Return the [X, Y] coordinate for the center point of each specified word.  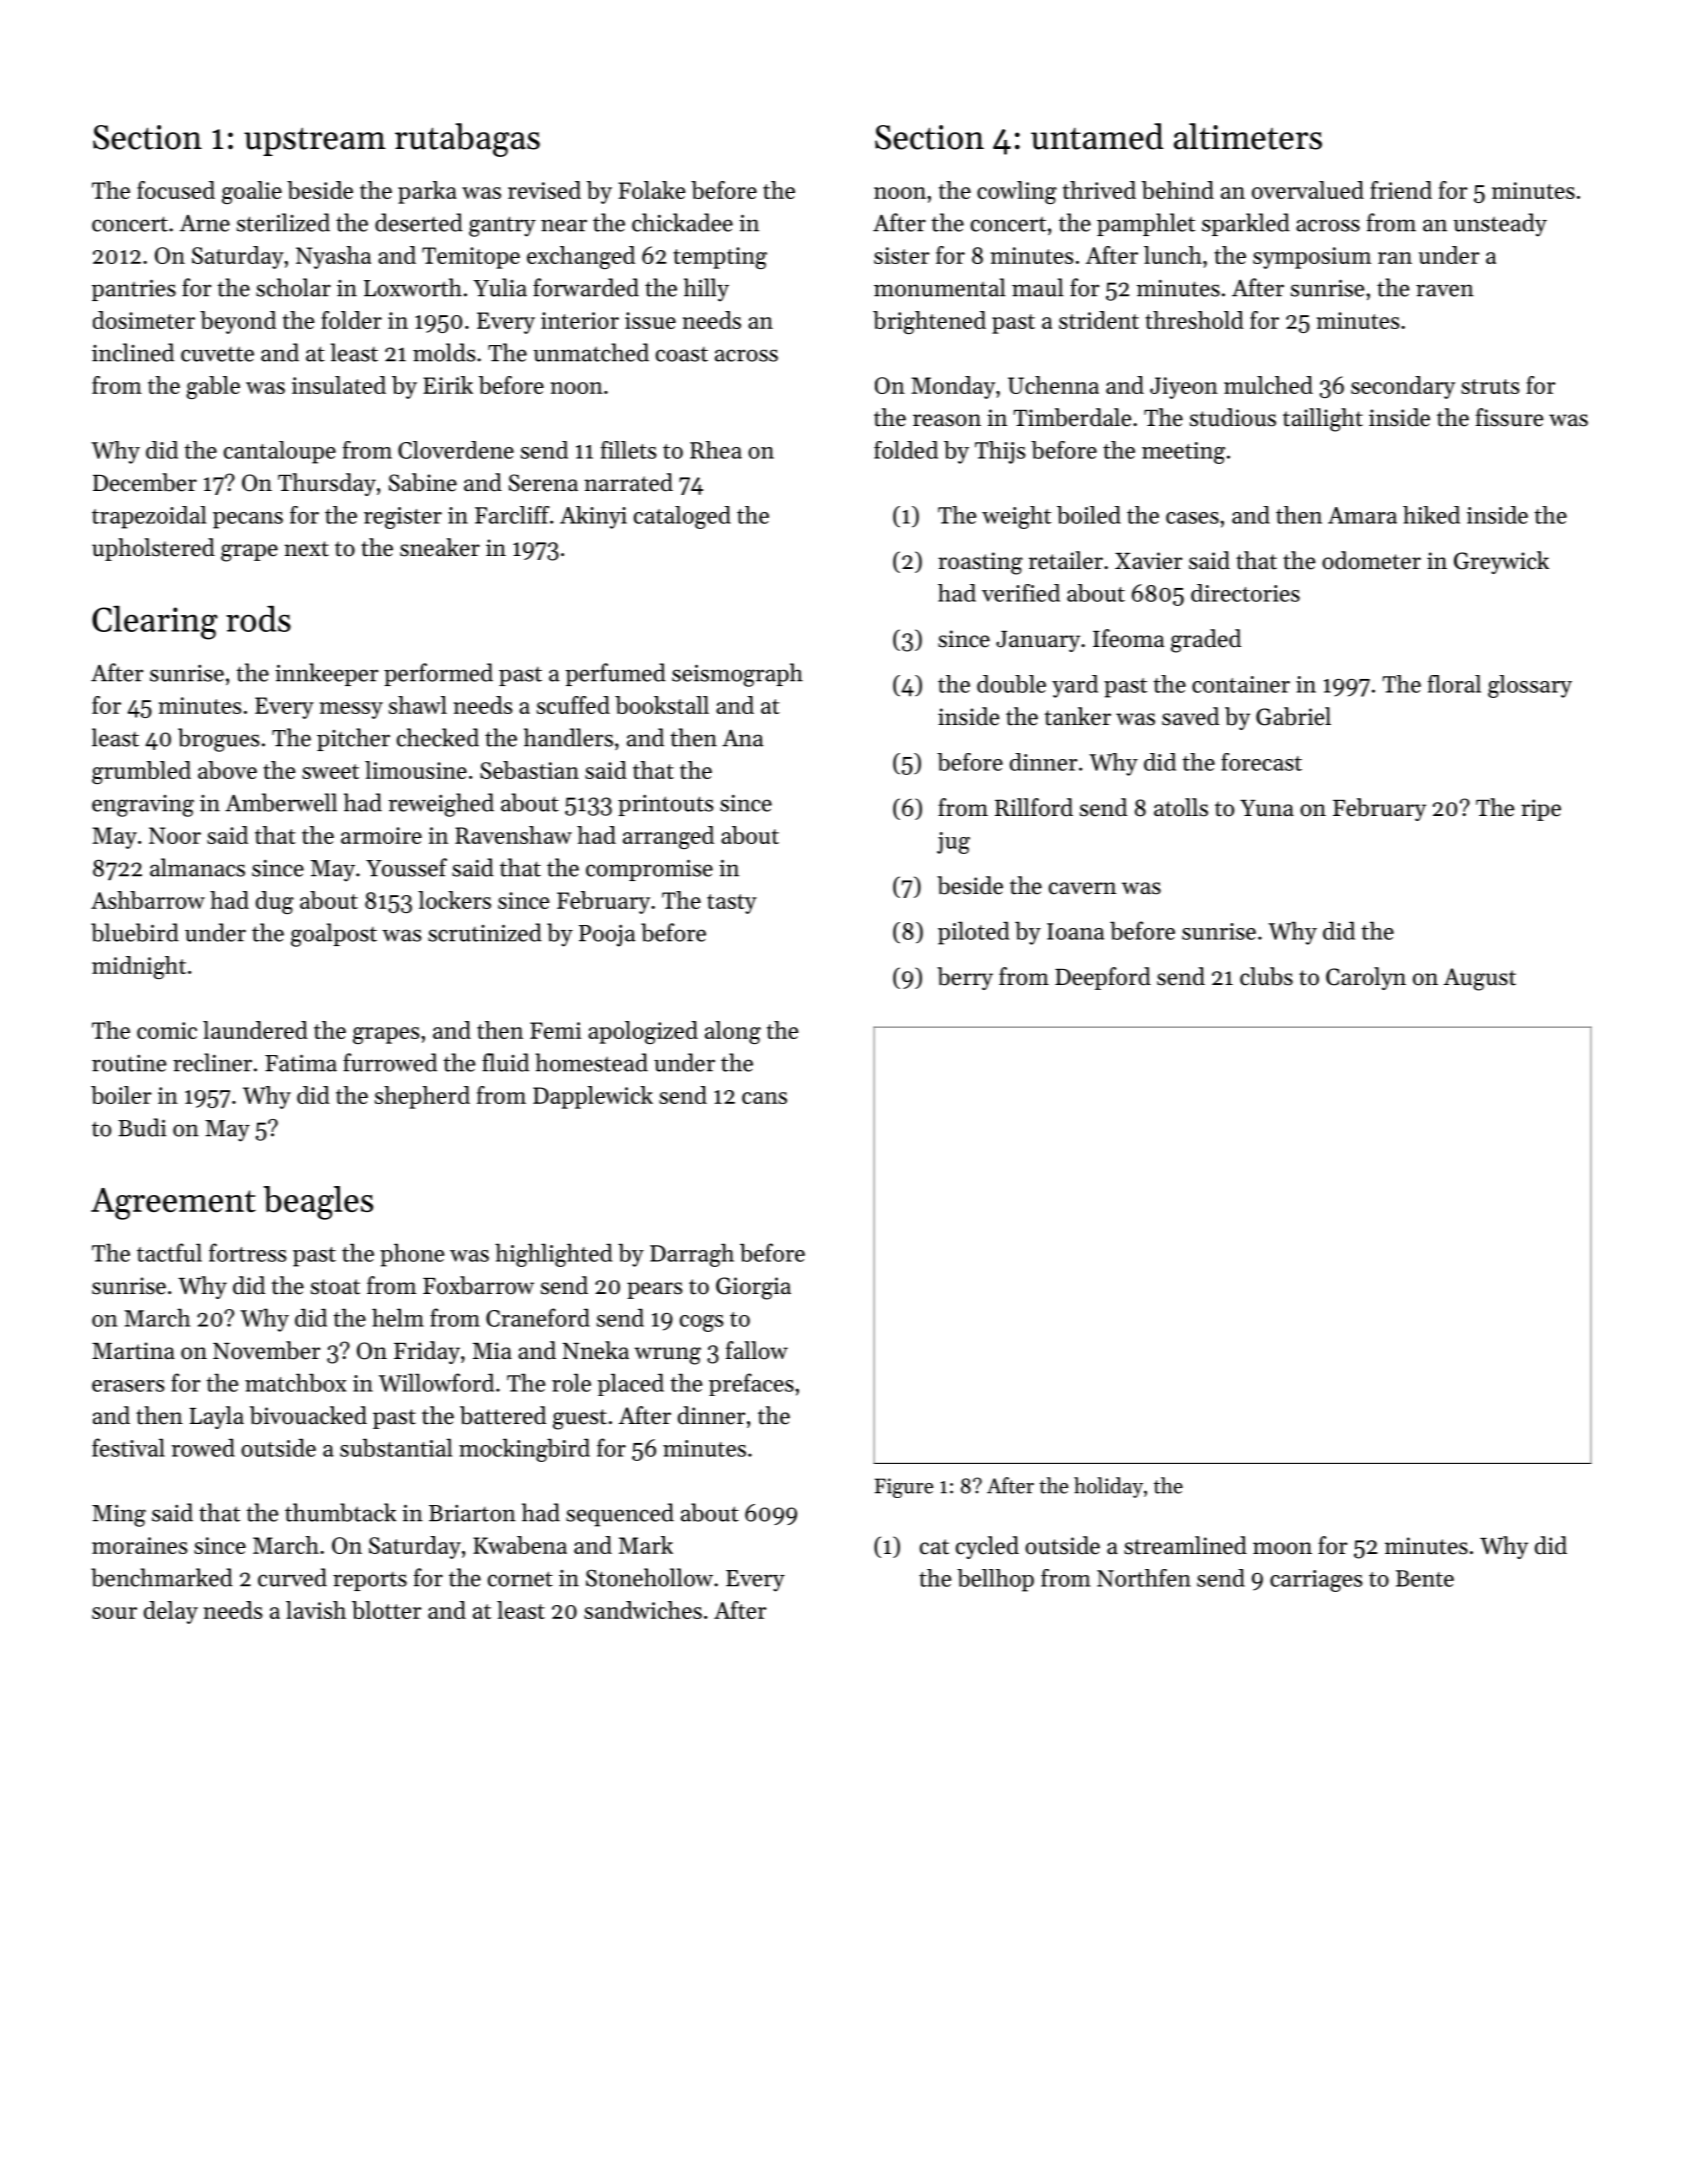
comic [167, 1030]
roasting [980, 563]
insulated [339, 385]
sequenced [620, 1515]
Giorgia [753, 1288]
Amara [1362, 515]
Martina [133, 1351]
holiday [1108, 1487]
